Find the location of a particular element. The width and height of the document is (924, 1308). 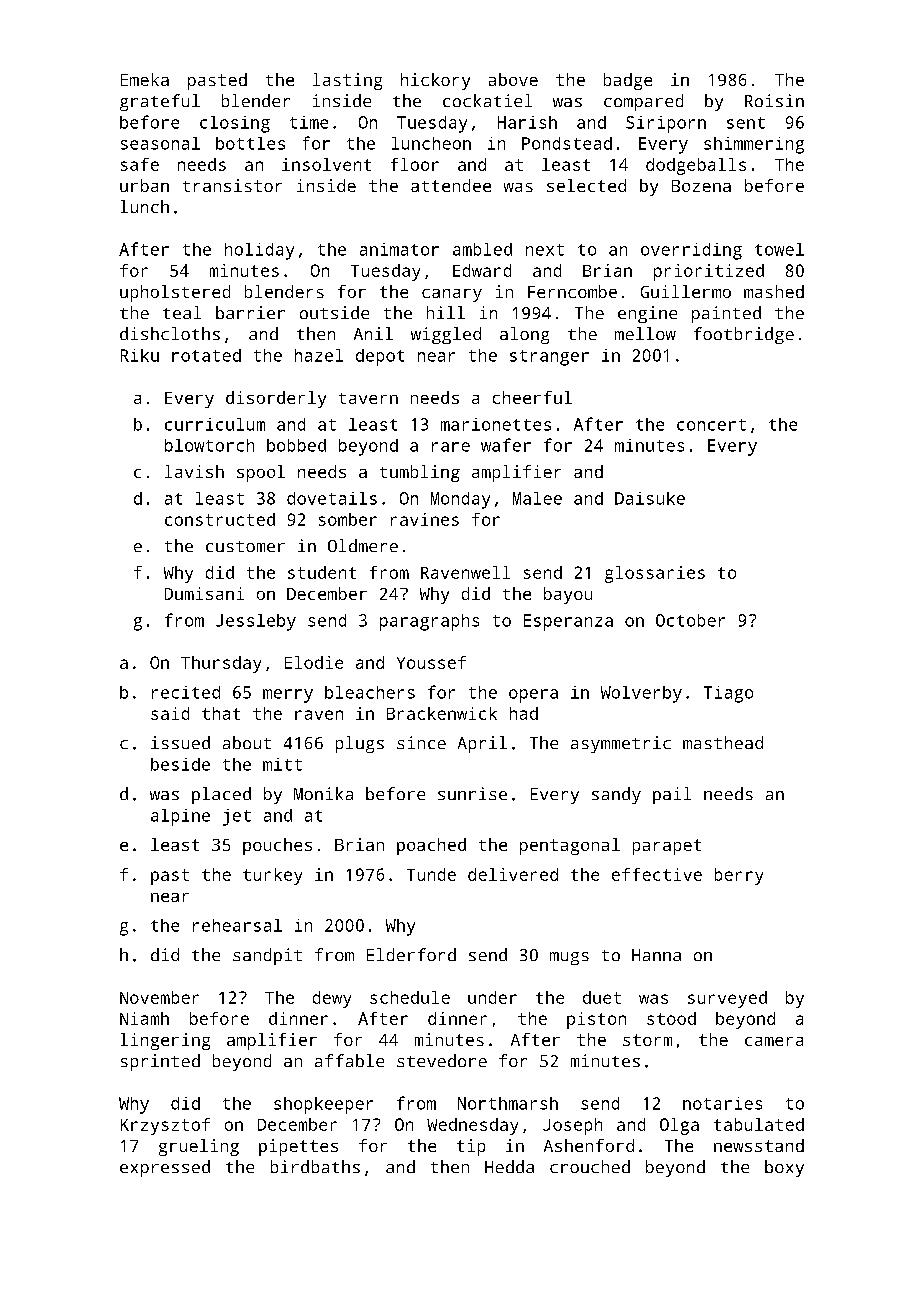

Northmarsh is located at coordinates (508, 1103).
